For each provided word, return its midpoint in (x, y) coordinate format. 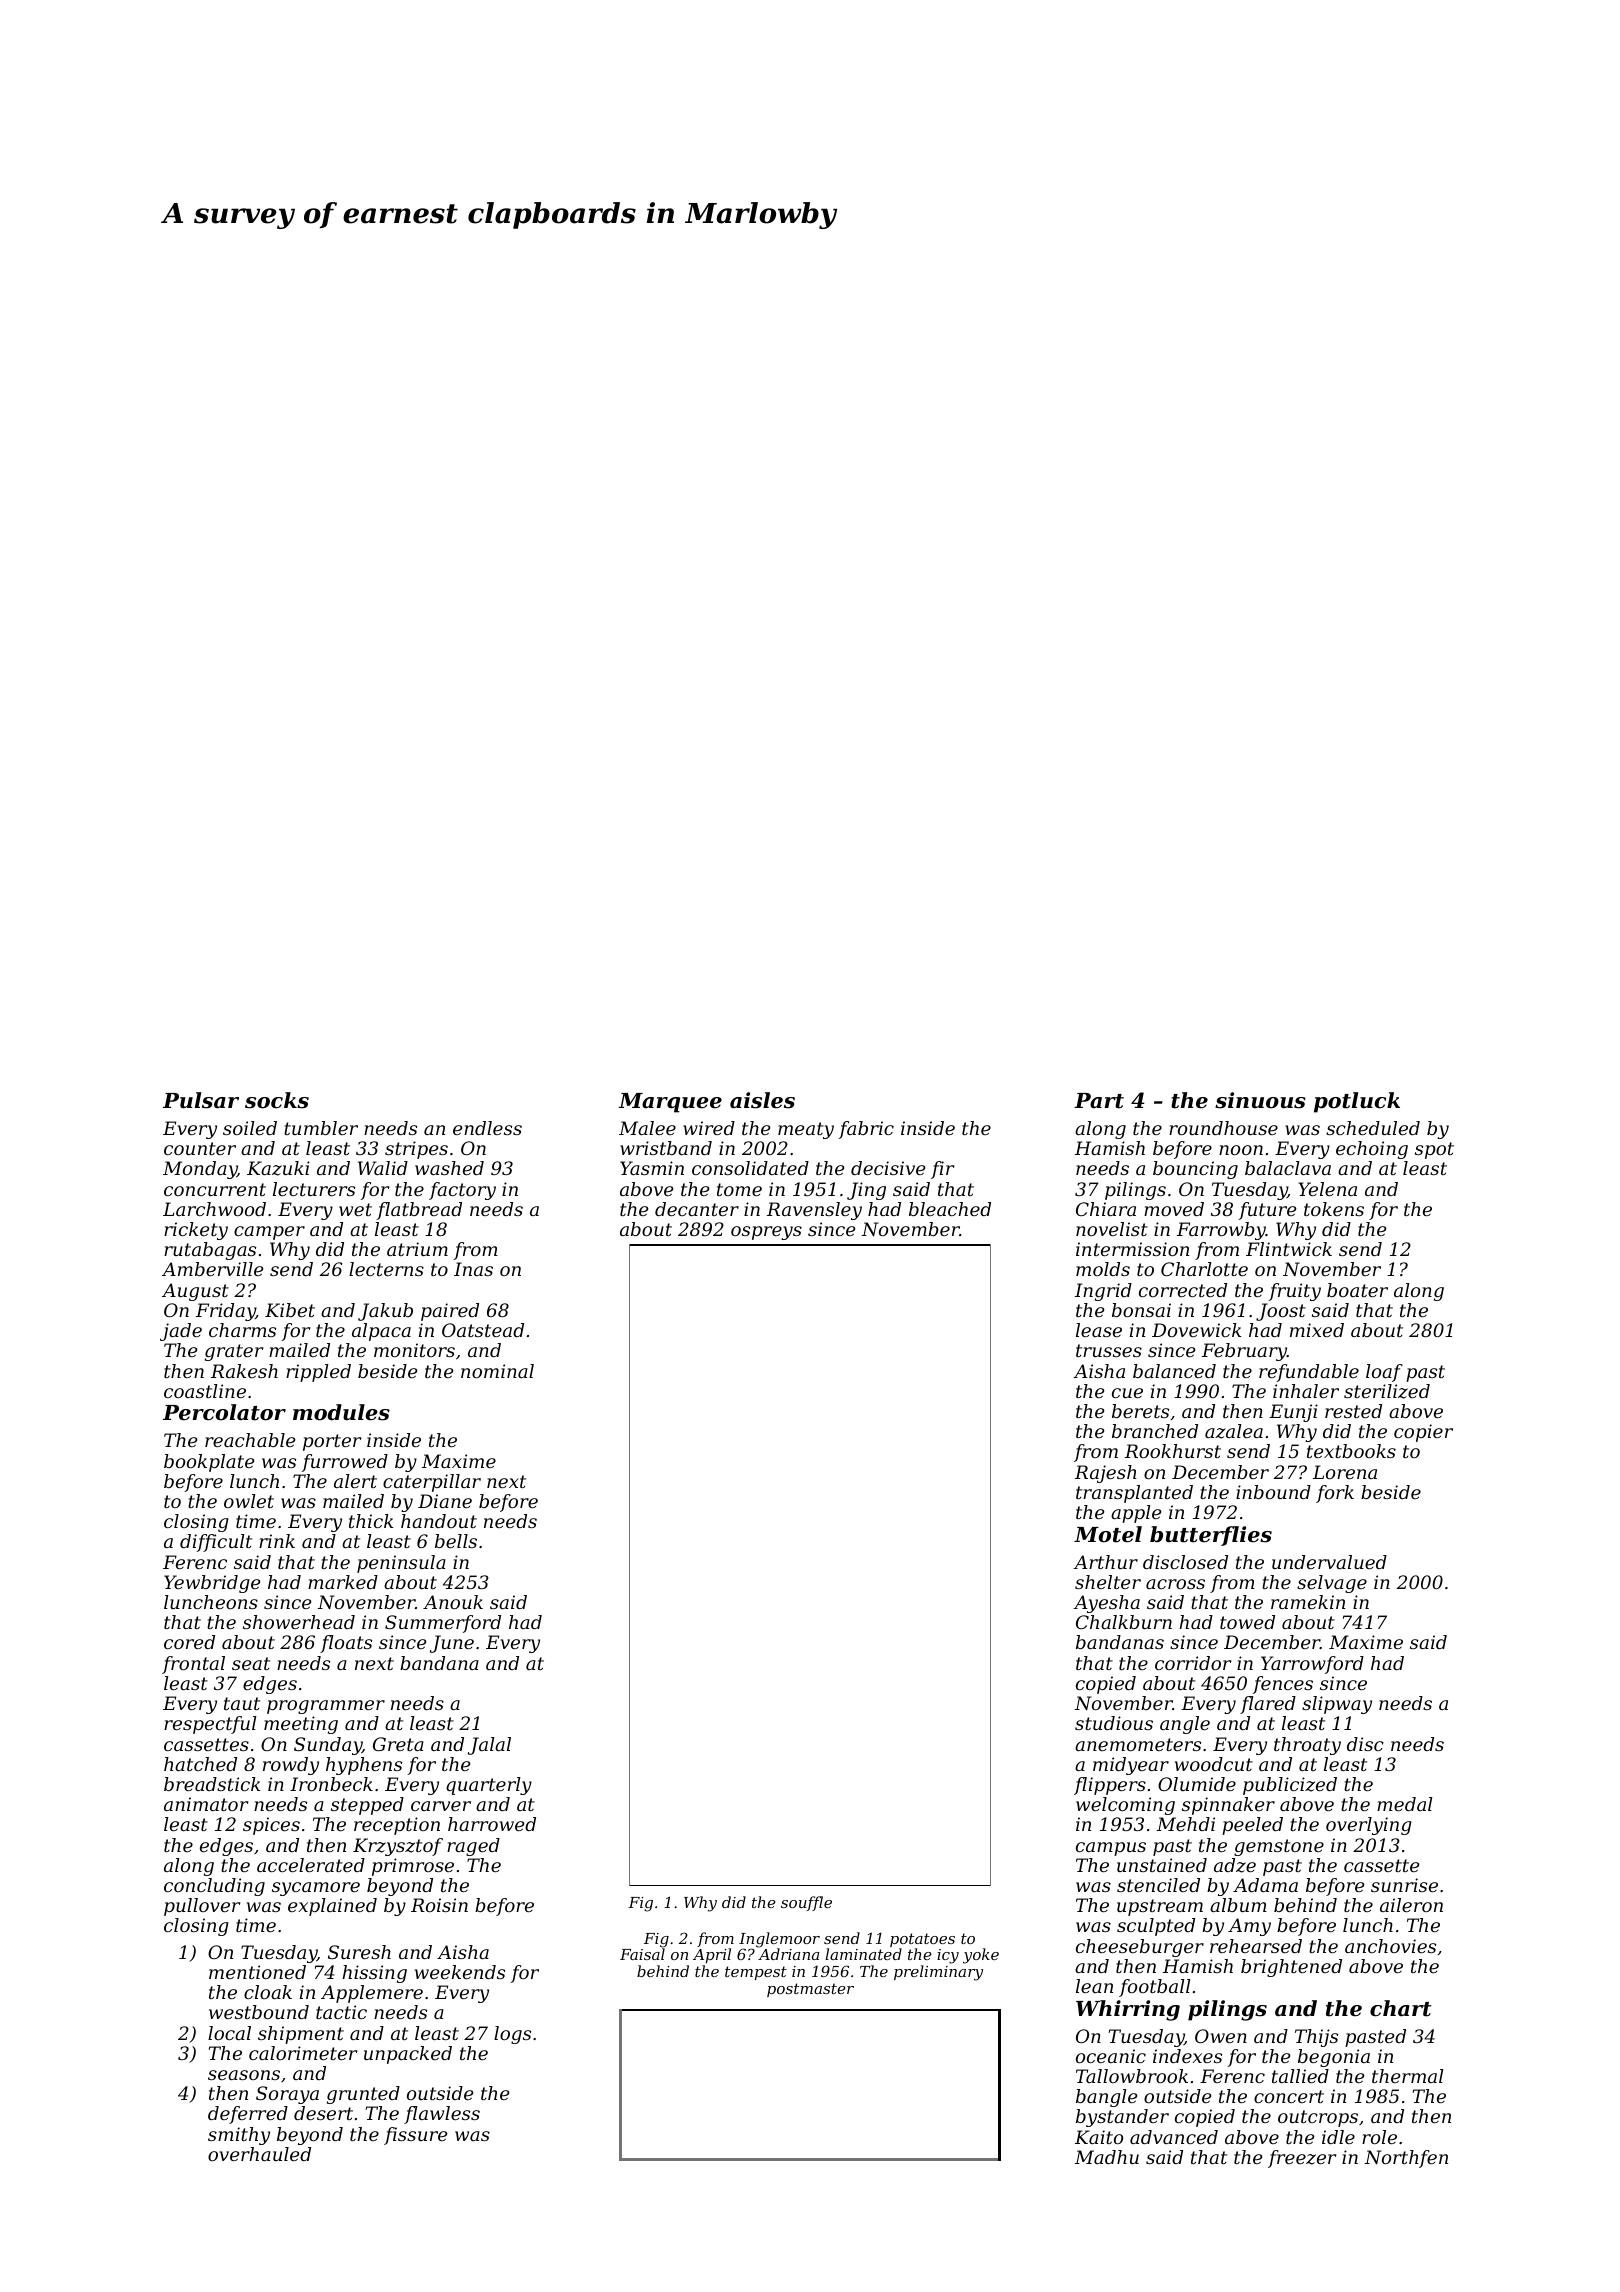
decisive (888, 1168)
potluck (1357, 1102)
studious (1114, 1723)
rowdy (291, 1766)
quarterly (489, 1786)
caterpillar (432, 1483)
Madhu (1107, 2157)
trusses (1109, 1350)
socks (277, 1100)
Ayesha (1106, 1604)
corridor (1193, 1663)
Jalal (489, 1746)
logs (512, 2035)
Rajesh (1106, 1474)
